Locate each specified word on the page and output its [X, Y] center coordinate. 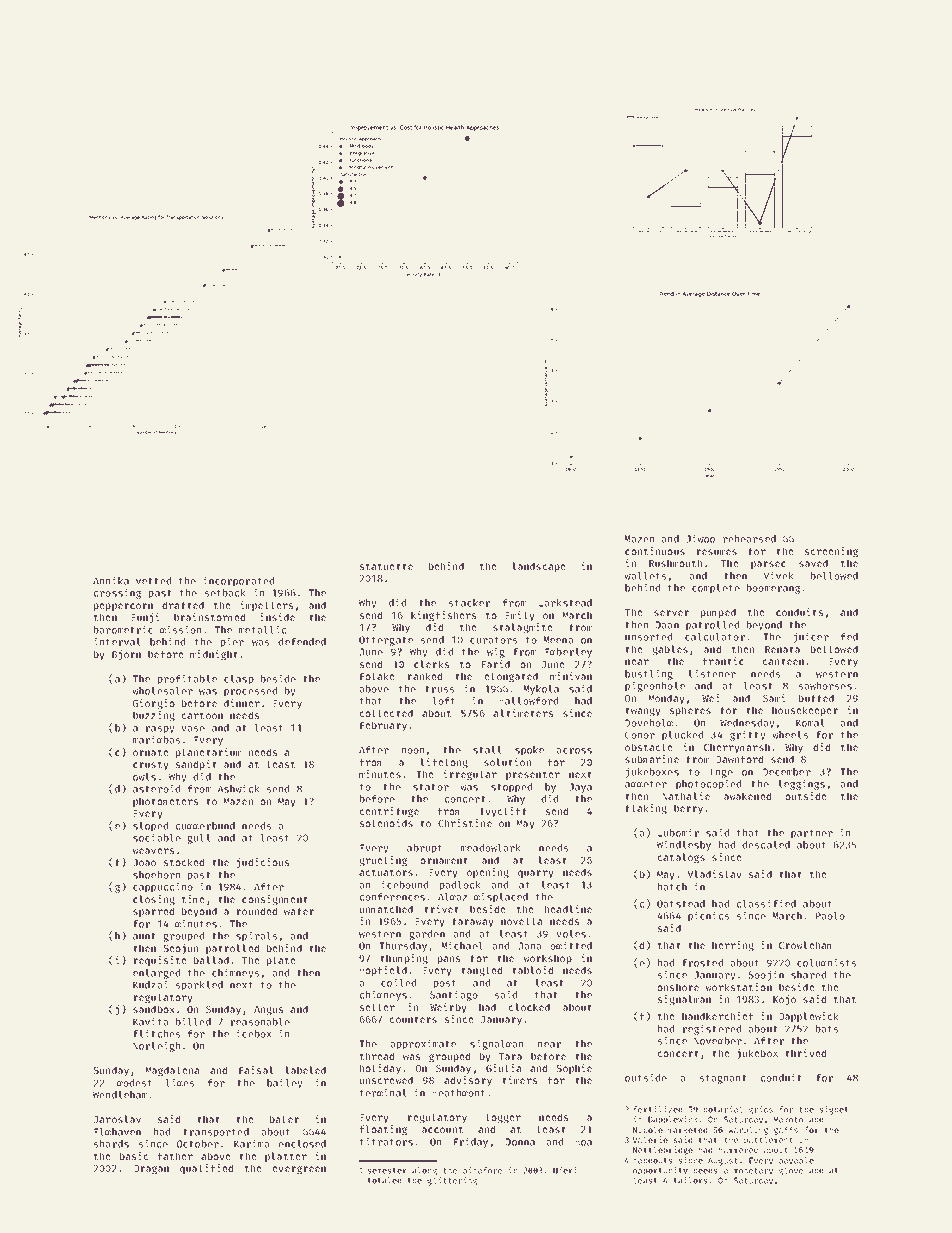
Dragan [151, 1169]
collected [386, 713]
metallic [262, 629]
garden [427, 935]
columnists [826, 962]
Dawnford [739, 759]
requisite [160, 961]
